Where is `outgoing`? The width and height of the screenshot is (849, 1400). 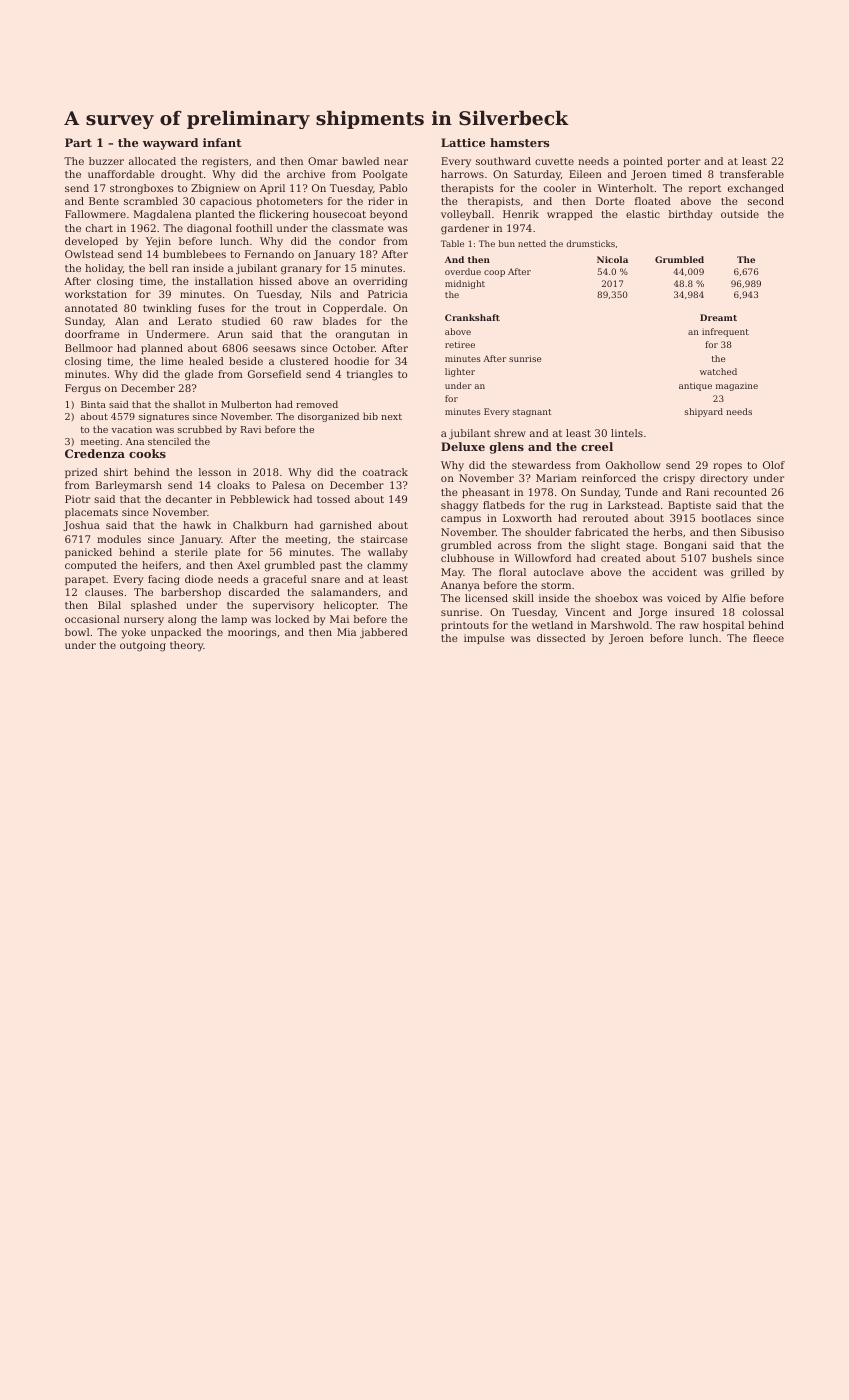 outgoing is located at coordinates (143, 646).
